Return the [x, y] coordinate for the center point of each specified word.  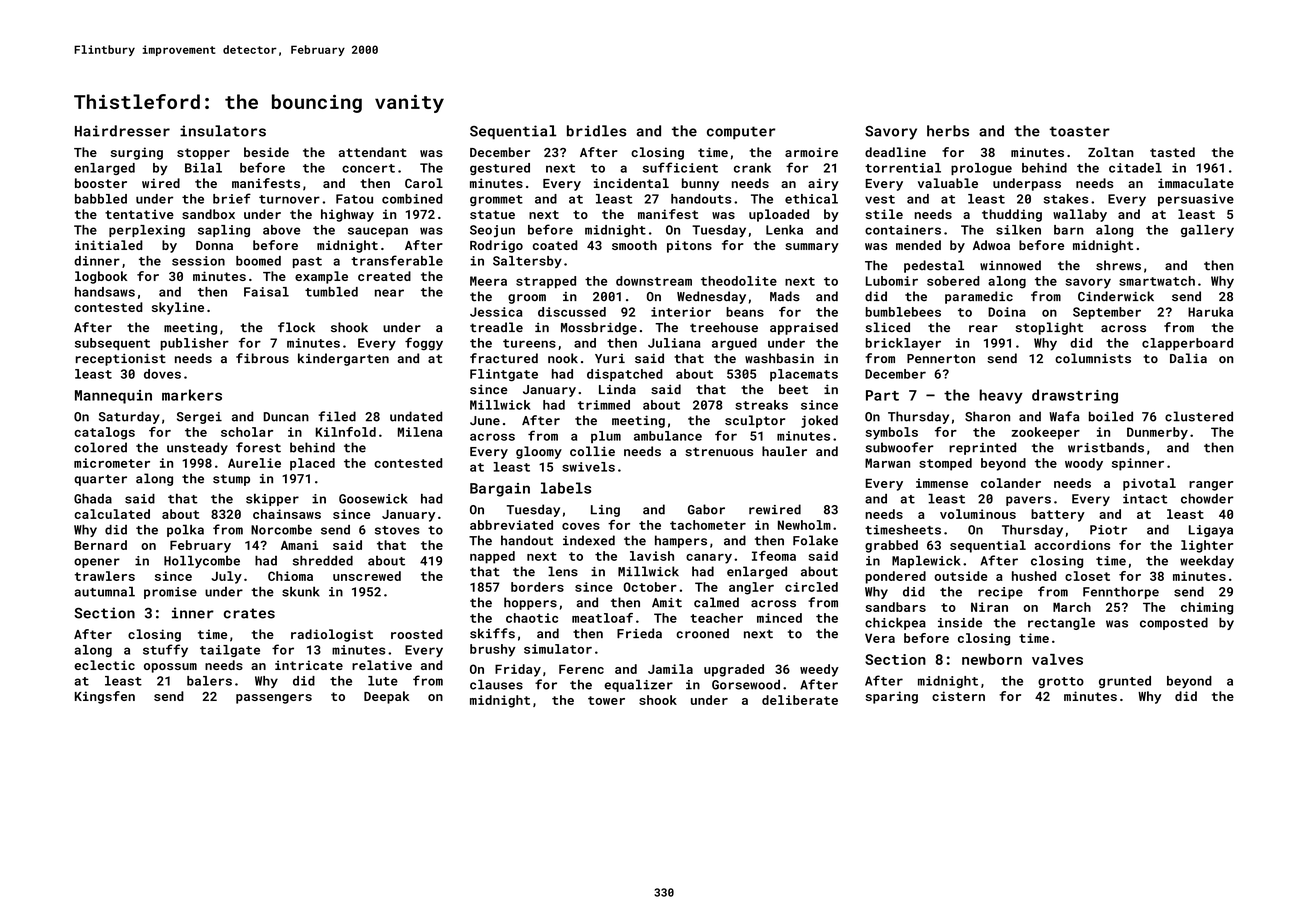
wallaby [1080, 215]
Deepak [386, 697]
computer [741, 133]
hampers [681, 541]
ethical [811, 199]
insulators [223, 131]
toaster [1079, 131]
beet [793, 389]
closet [1087, 576]
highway [347, 215]
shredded [323, 560]
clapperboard [1187, 344]
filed [337, 416]
